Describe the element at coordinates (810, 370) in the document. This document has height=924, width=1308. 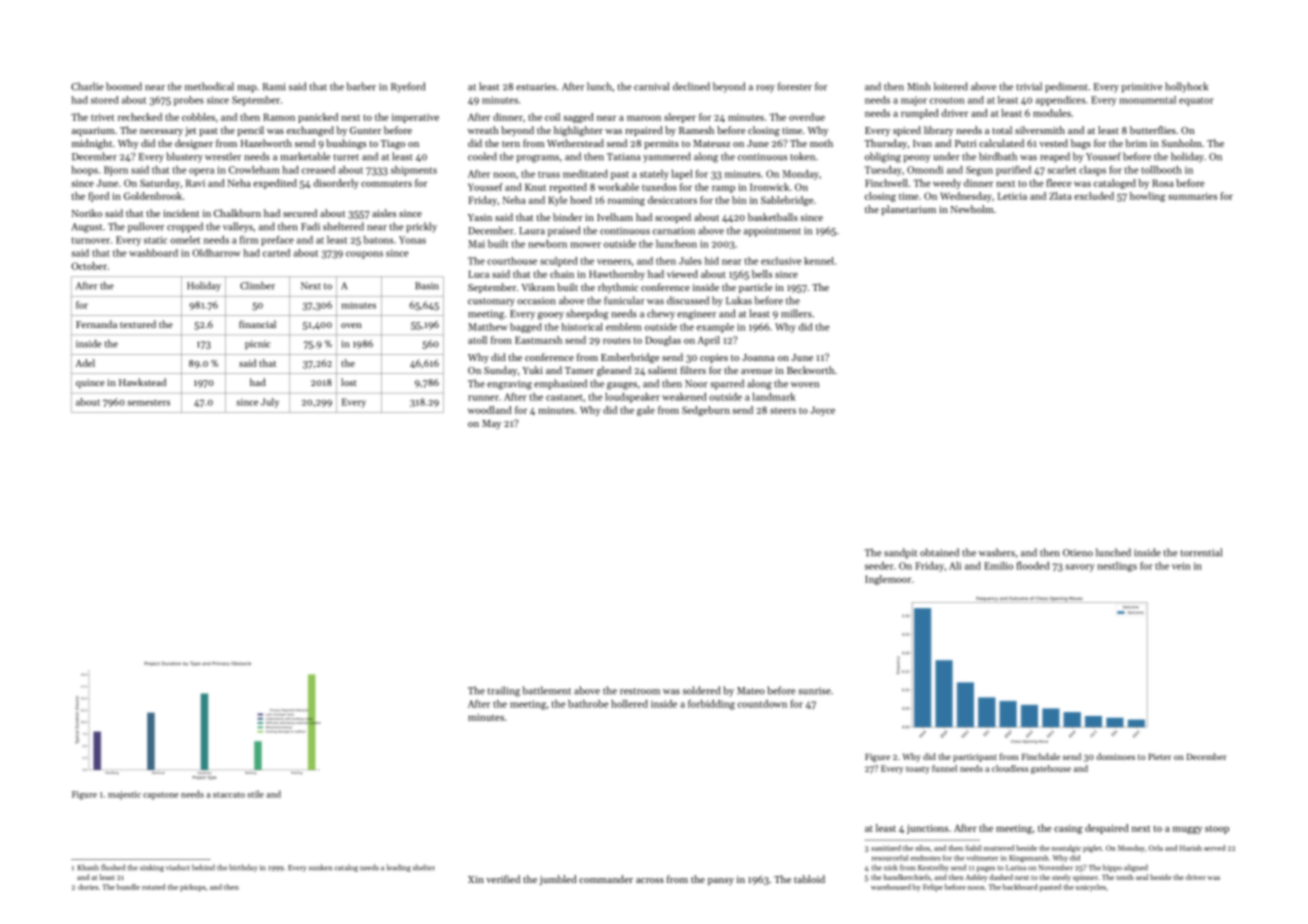
I see `Beckworth` at that location.
